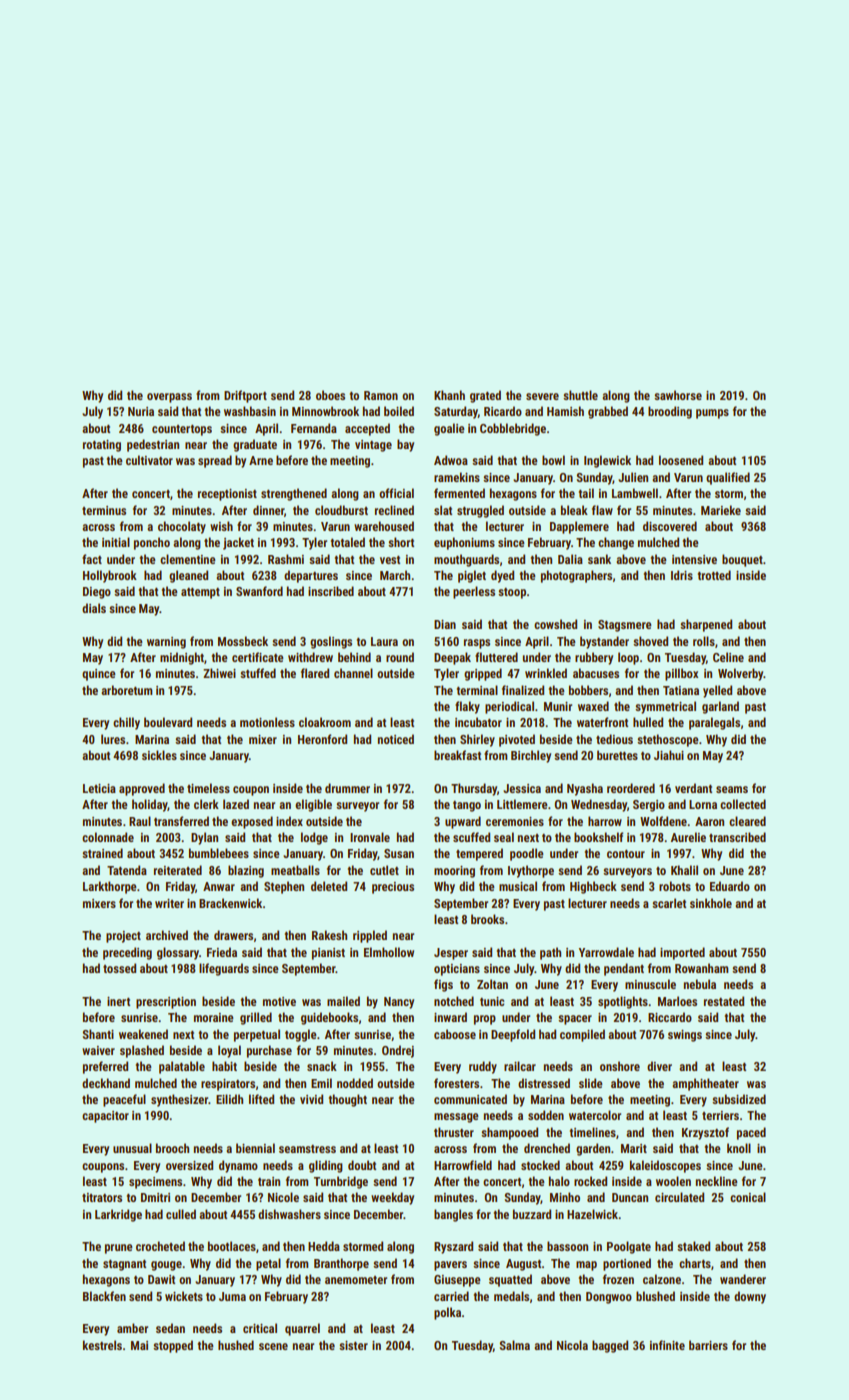 The height and width of the screenshot is (1400, 849). I want to click on qualified, so click(728, 478).
